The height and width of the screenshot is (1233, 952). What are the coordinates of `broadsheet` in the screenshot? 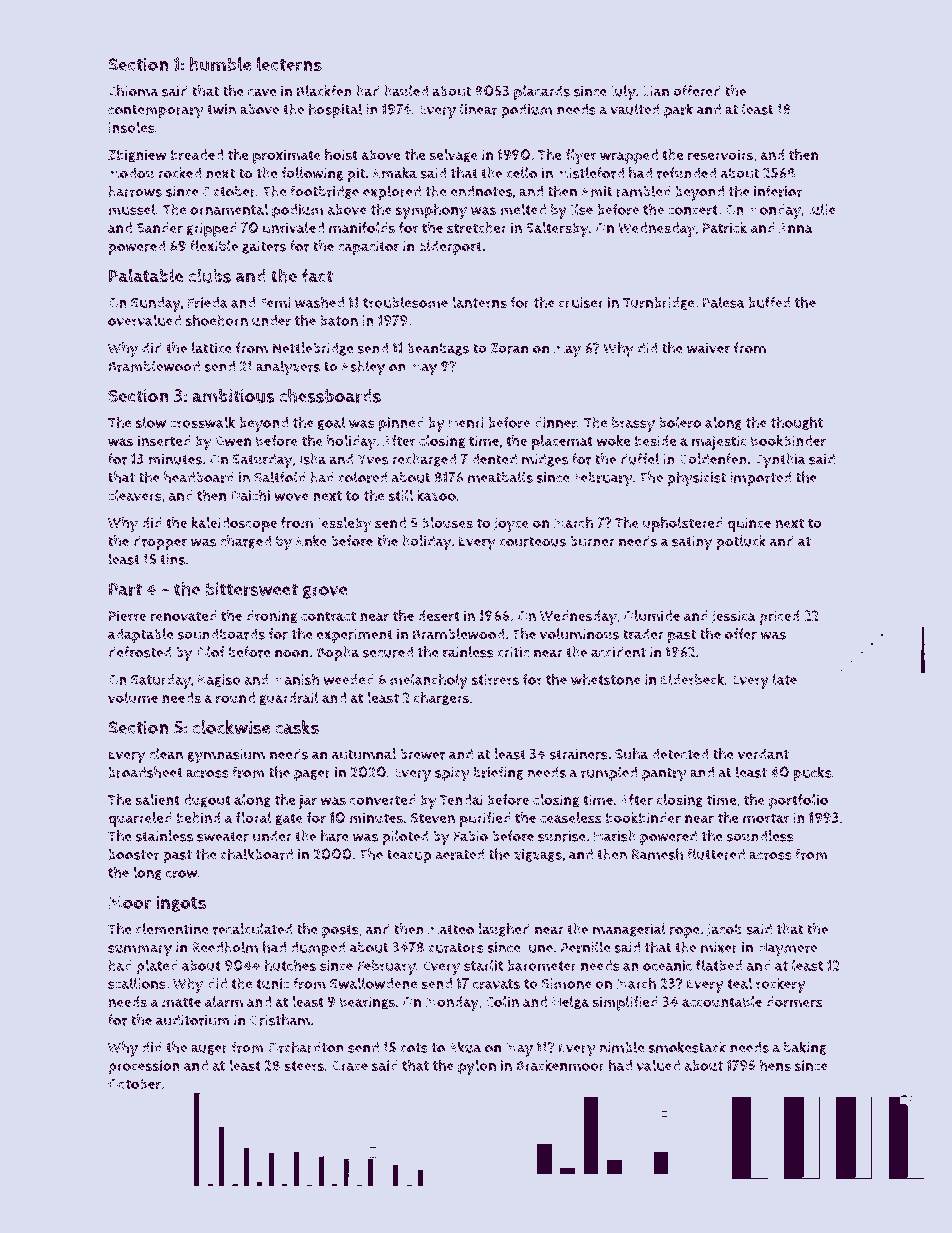 It's located at (145, 772).
